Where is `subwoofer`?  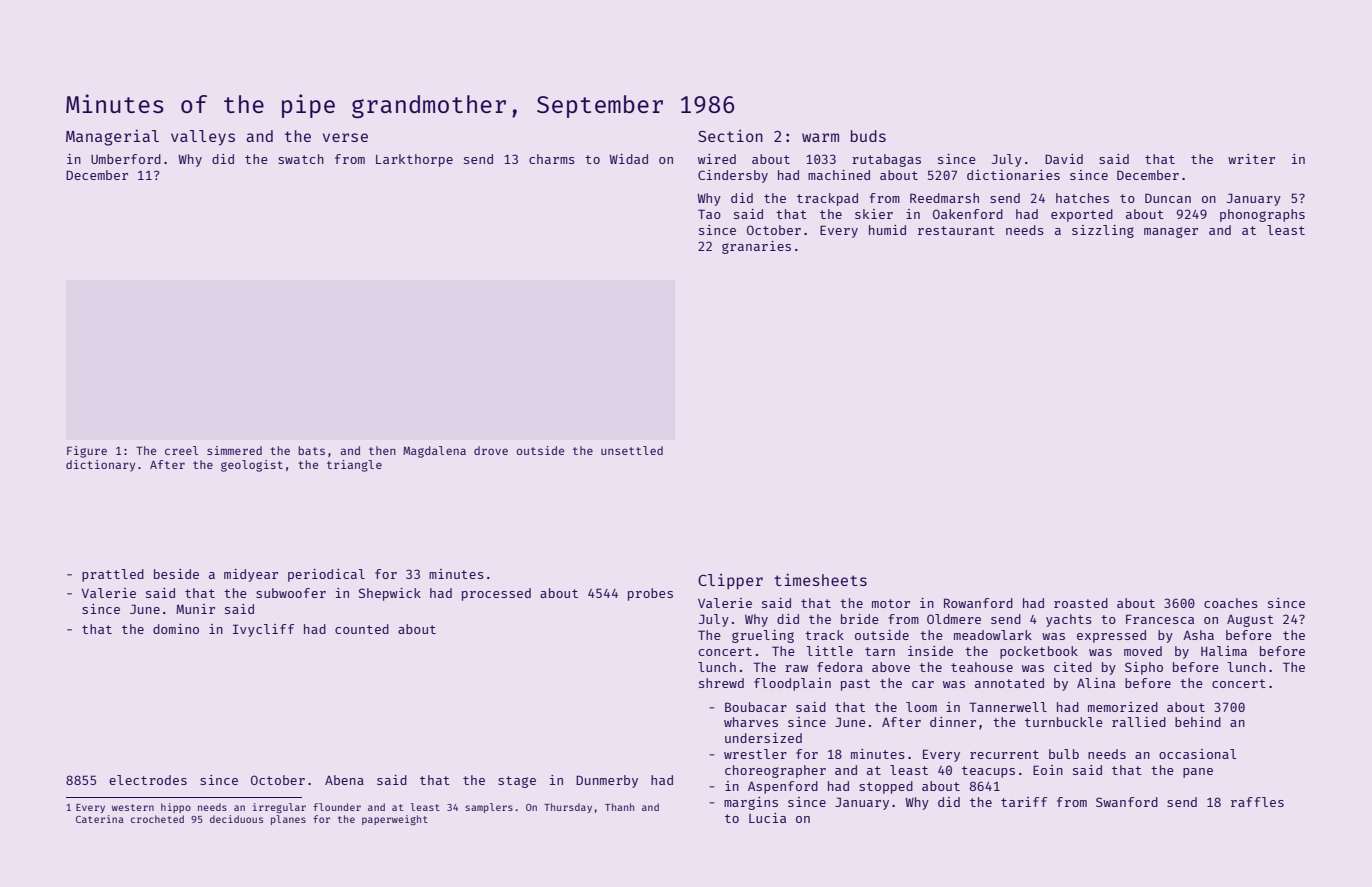
subwoofer is located at coordinates (291, 593).
